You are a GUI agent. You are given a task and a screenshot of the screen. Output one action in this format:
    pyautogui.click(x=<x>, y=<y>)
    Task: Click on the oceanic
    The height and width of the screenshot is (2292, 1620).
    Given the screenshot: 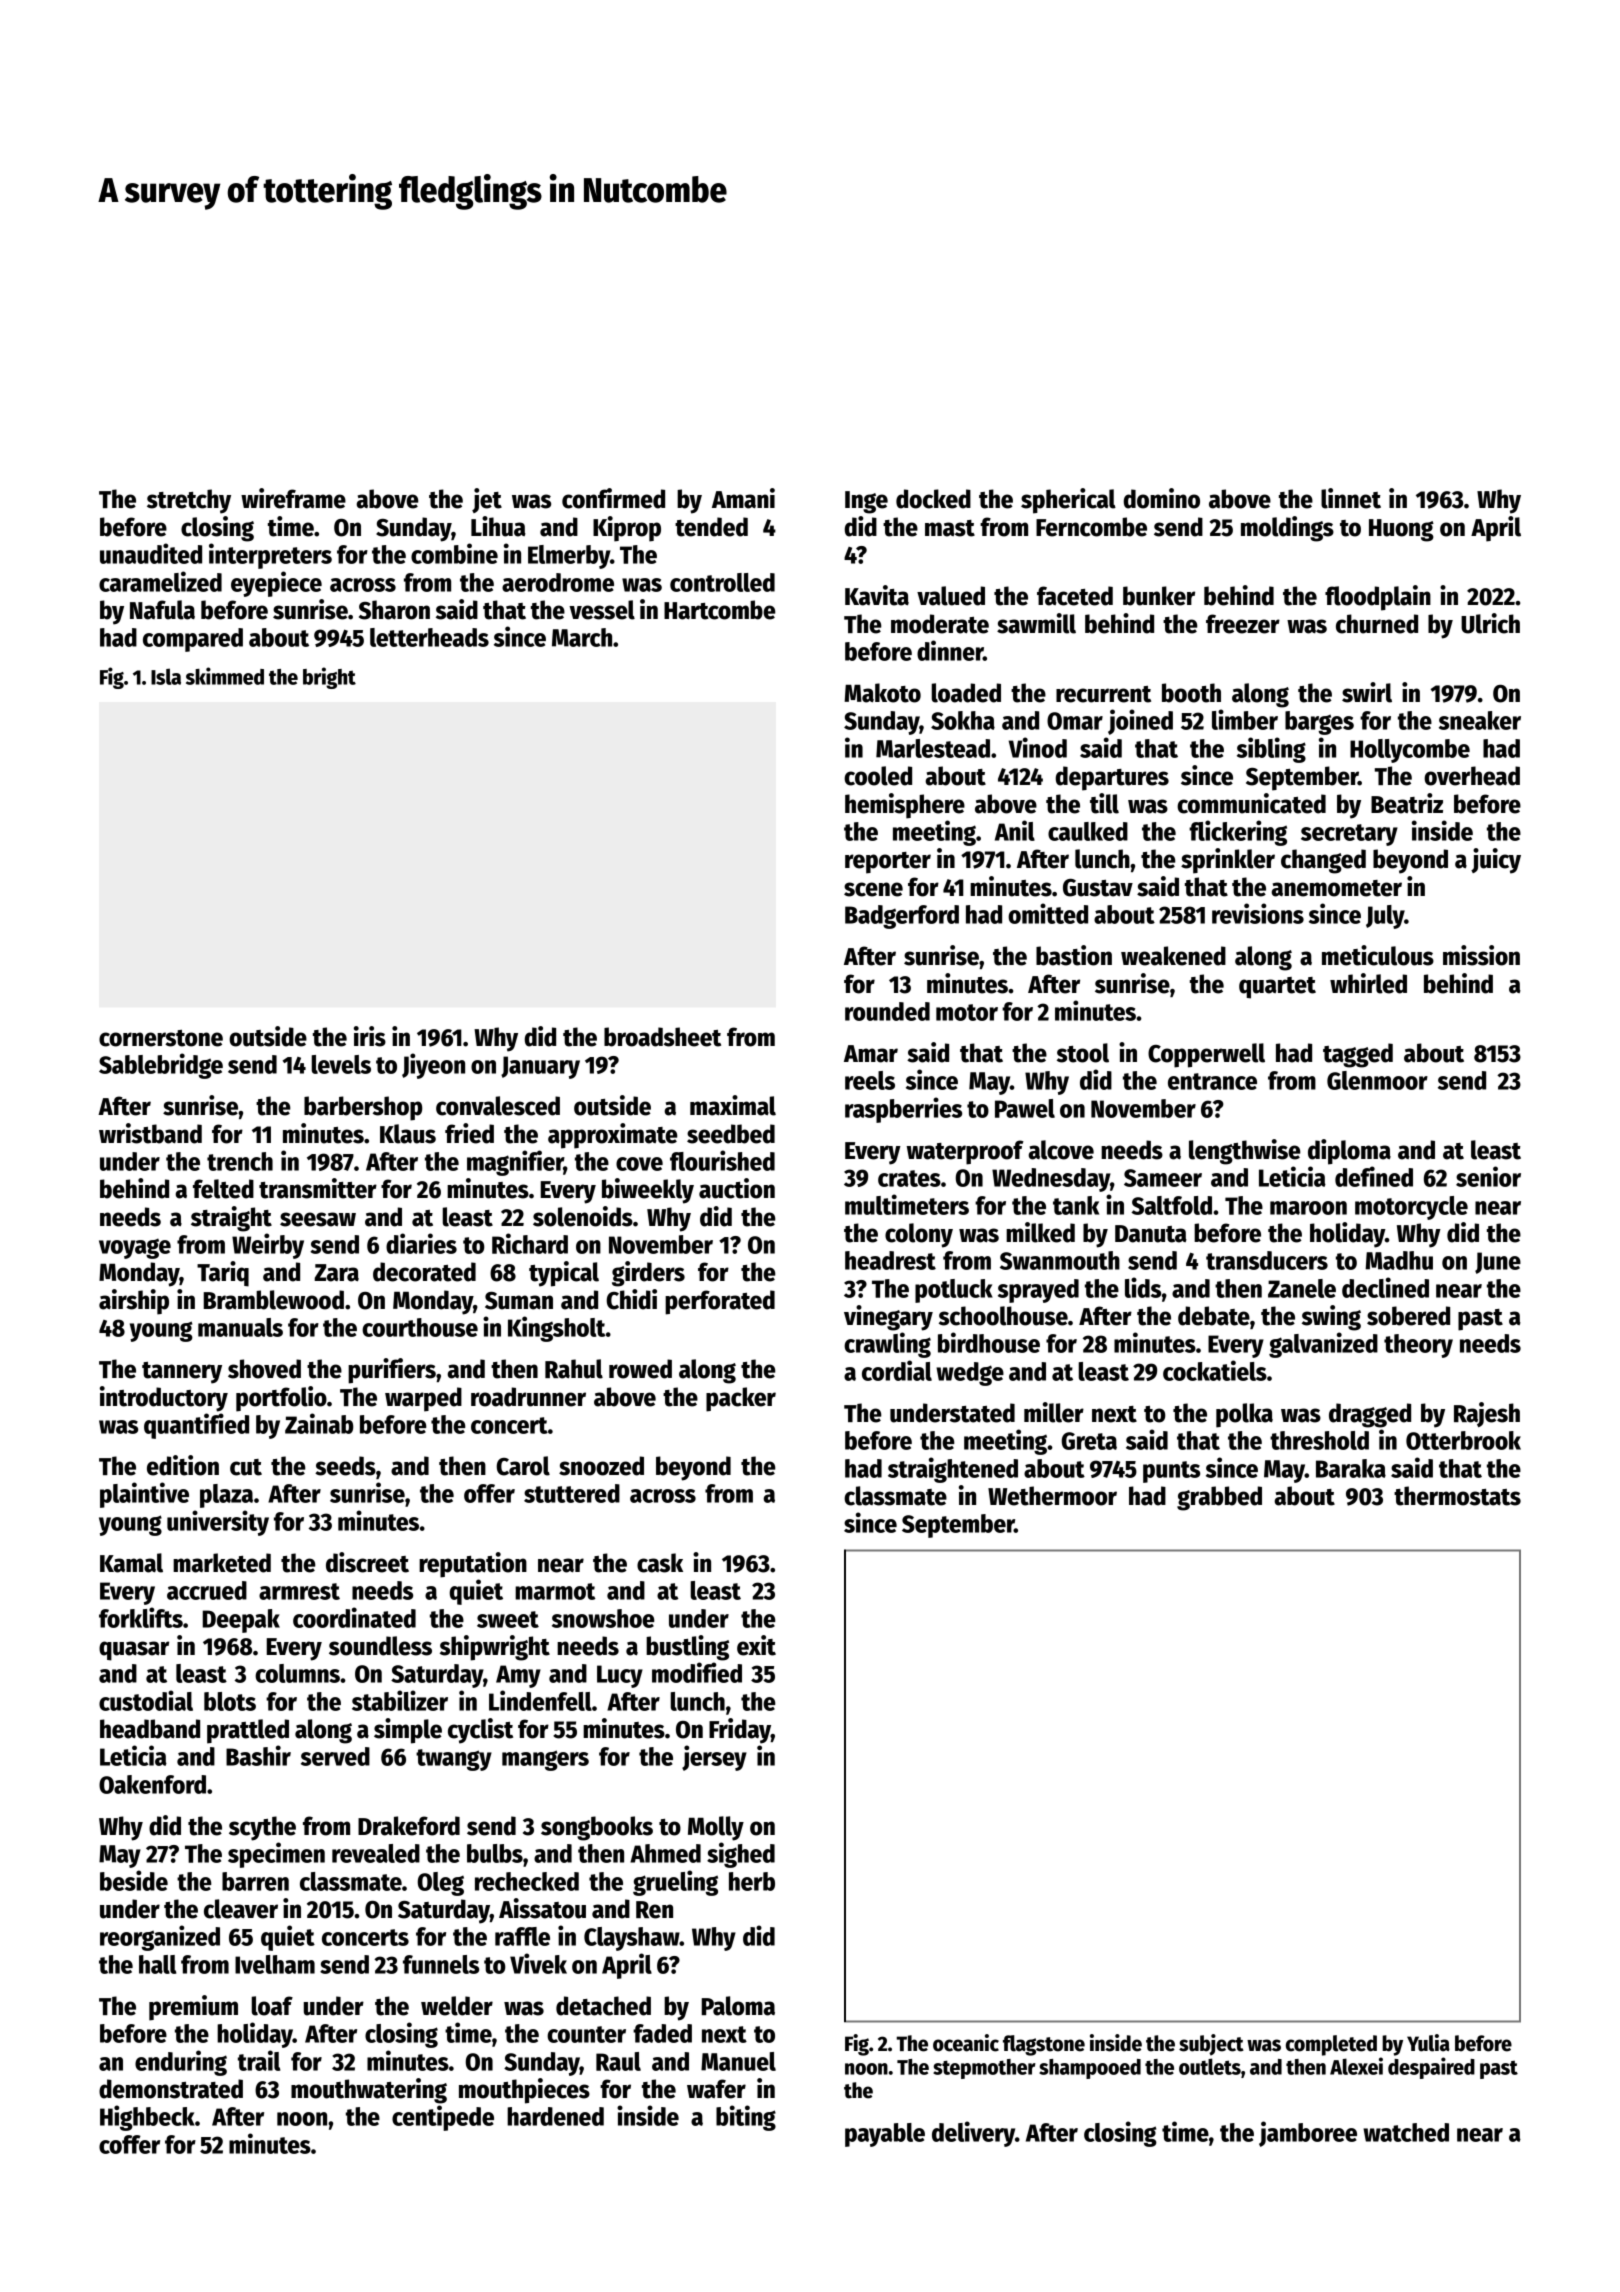 What is the action you would take?
    pyautogui.click(x=966, y=2043)
